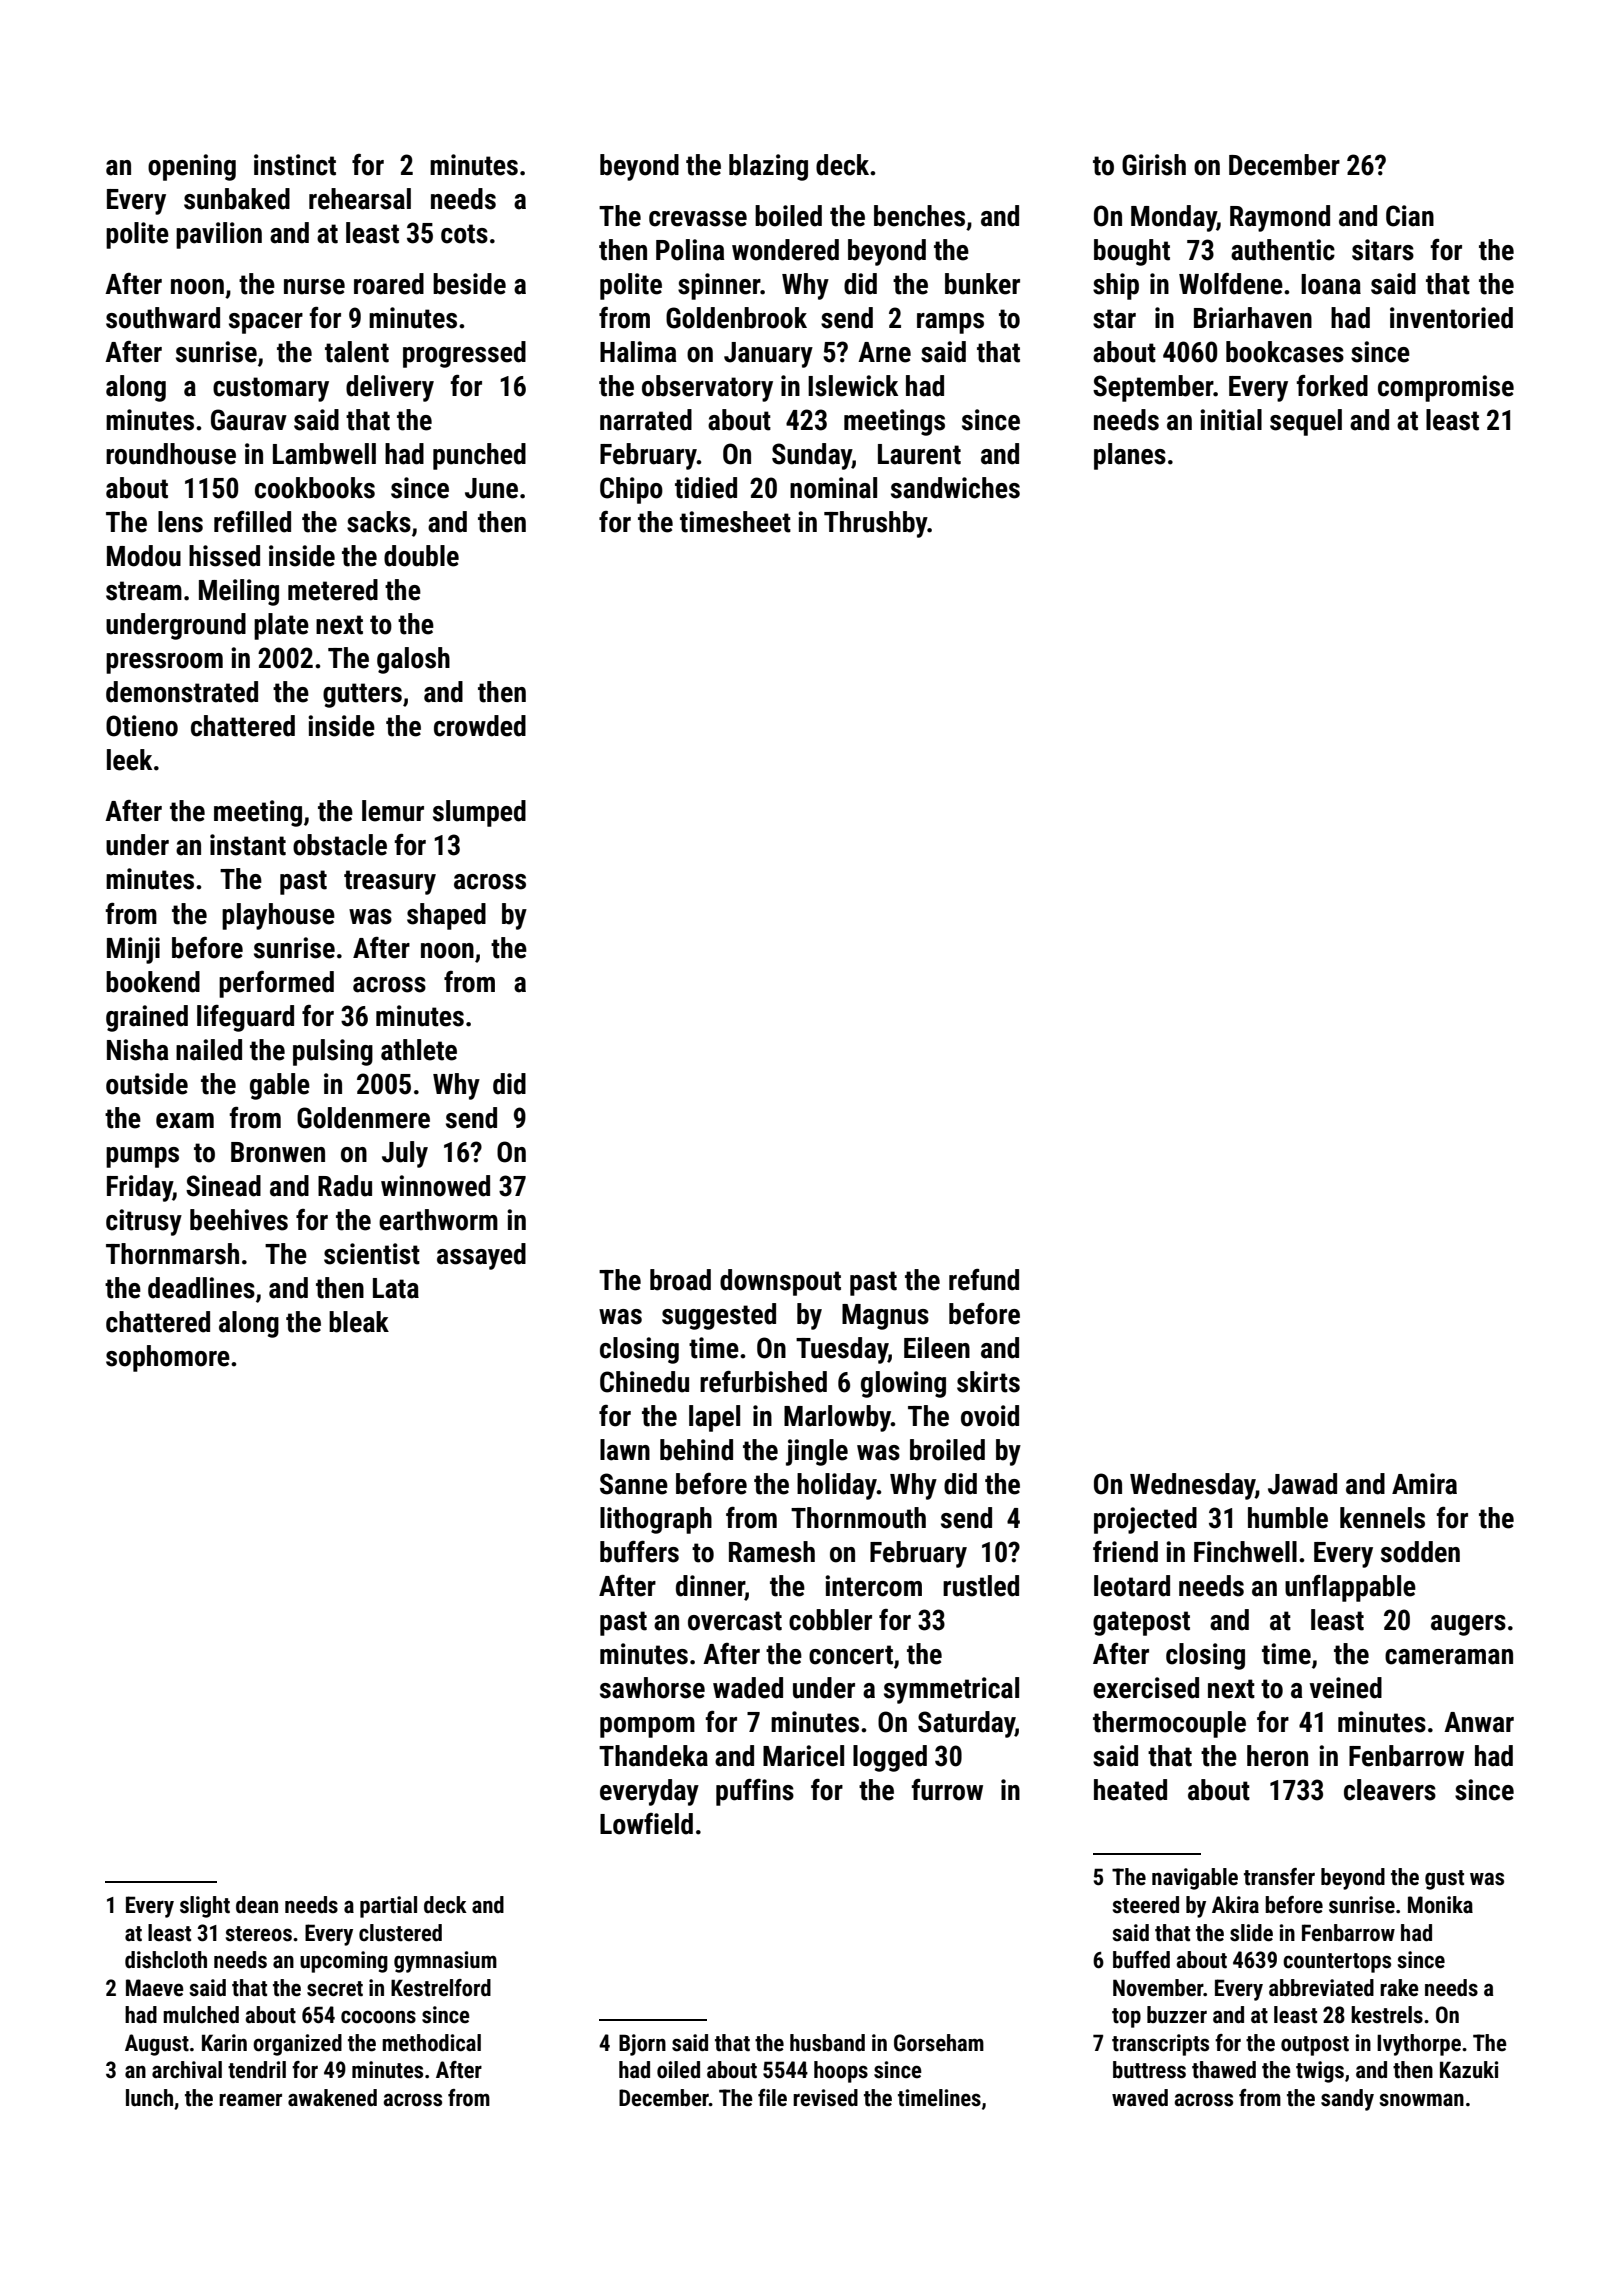  I want to click on blazing, so click(768, 167).
